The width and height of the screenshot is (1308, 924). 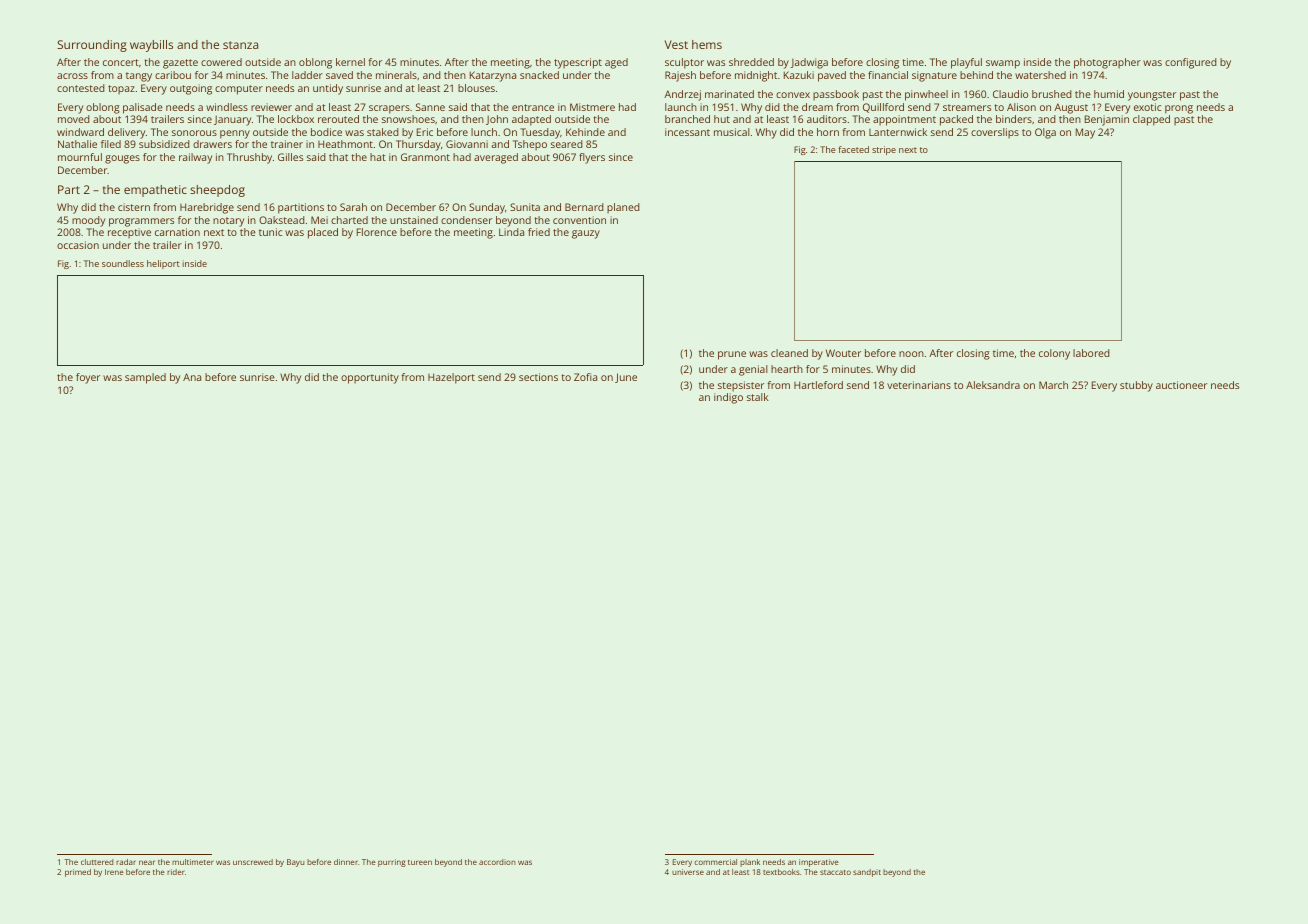 What do you see at coordinates (993, 385) in the screenshot?
I see `Aleksandra` at bounding box center [993, 385].
